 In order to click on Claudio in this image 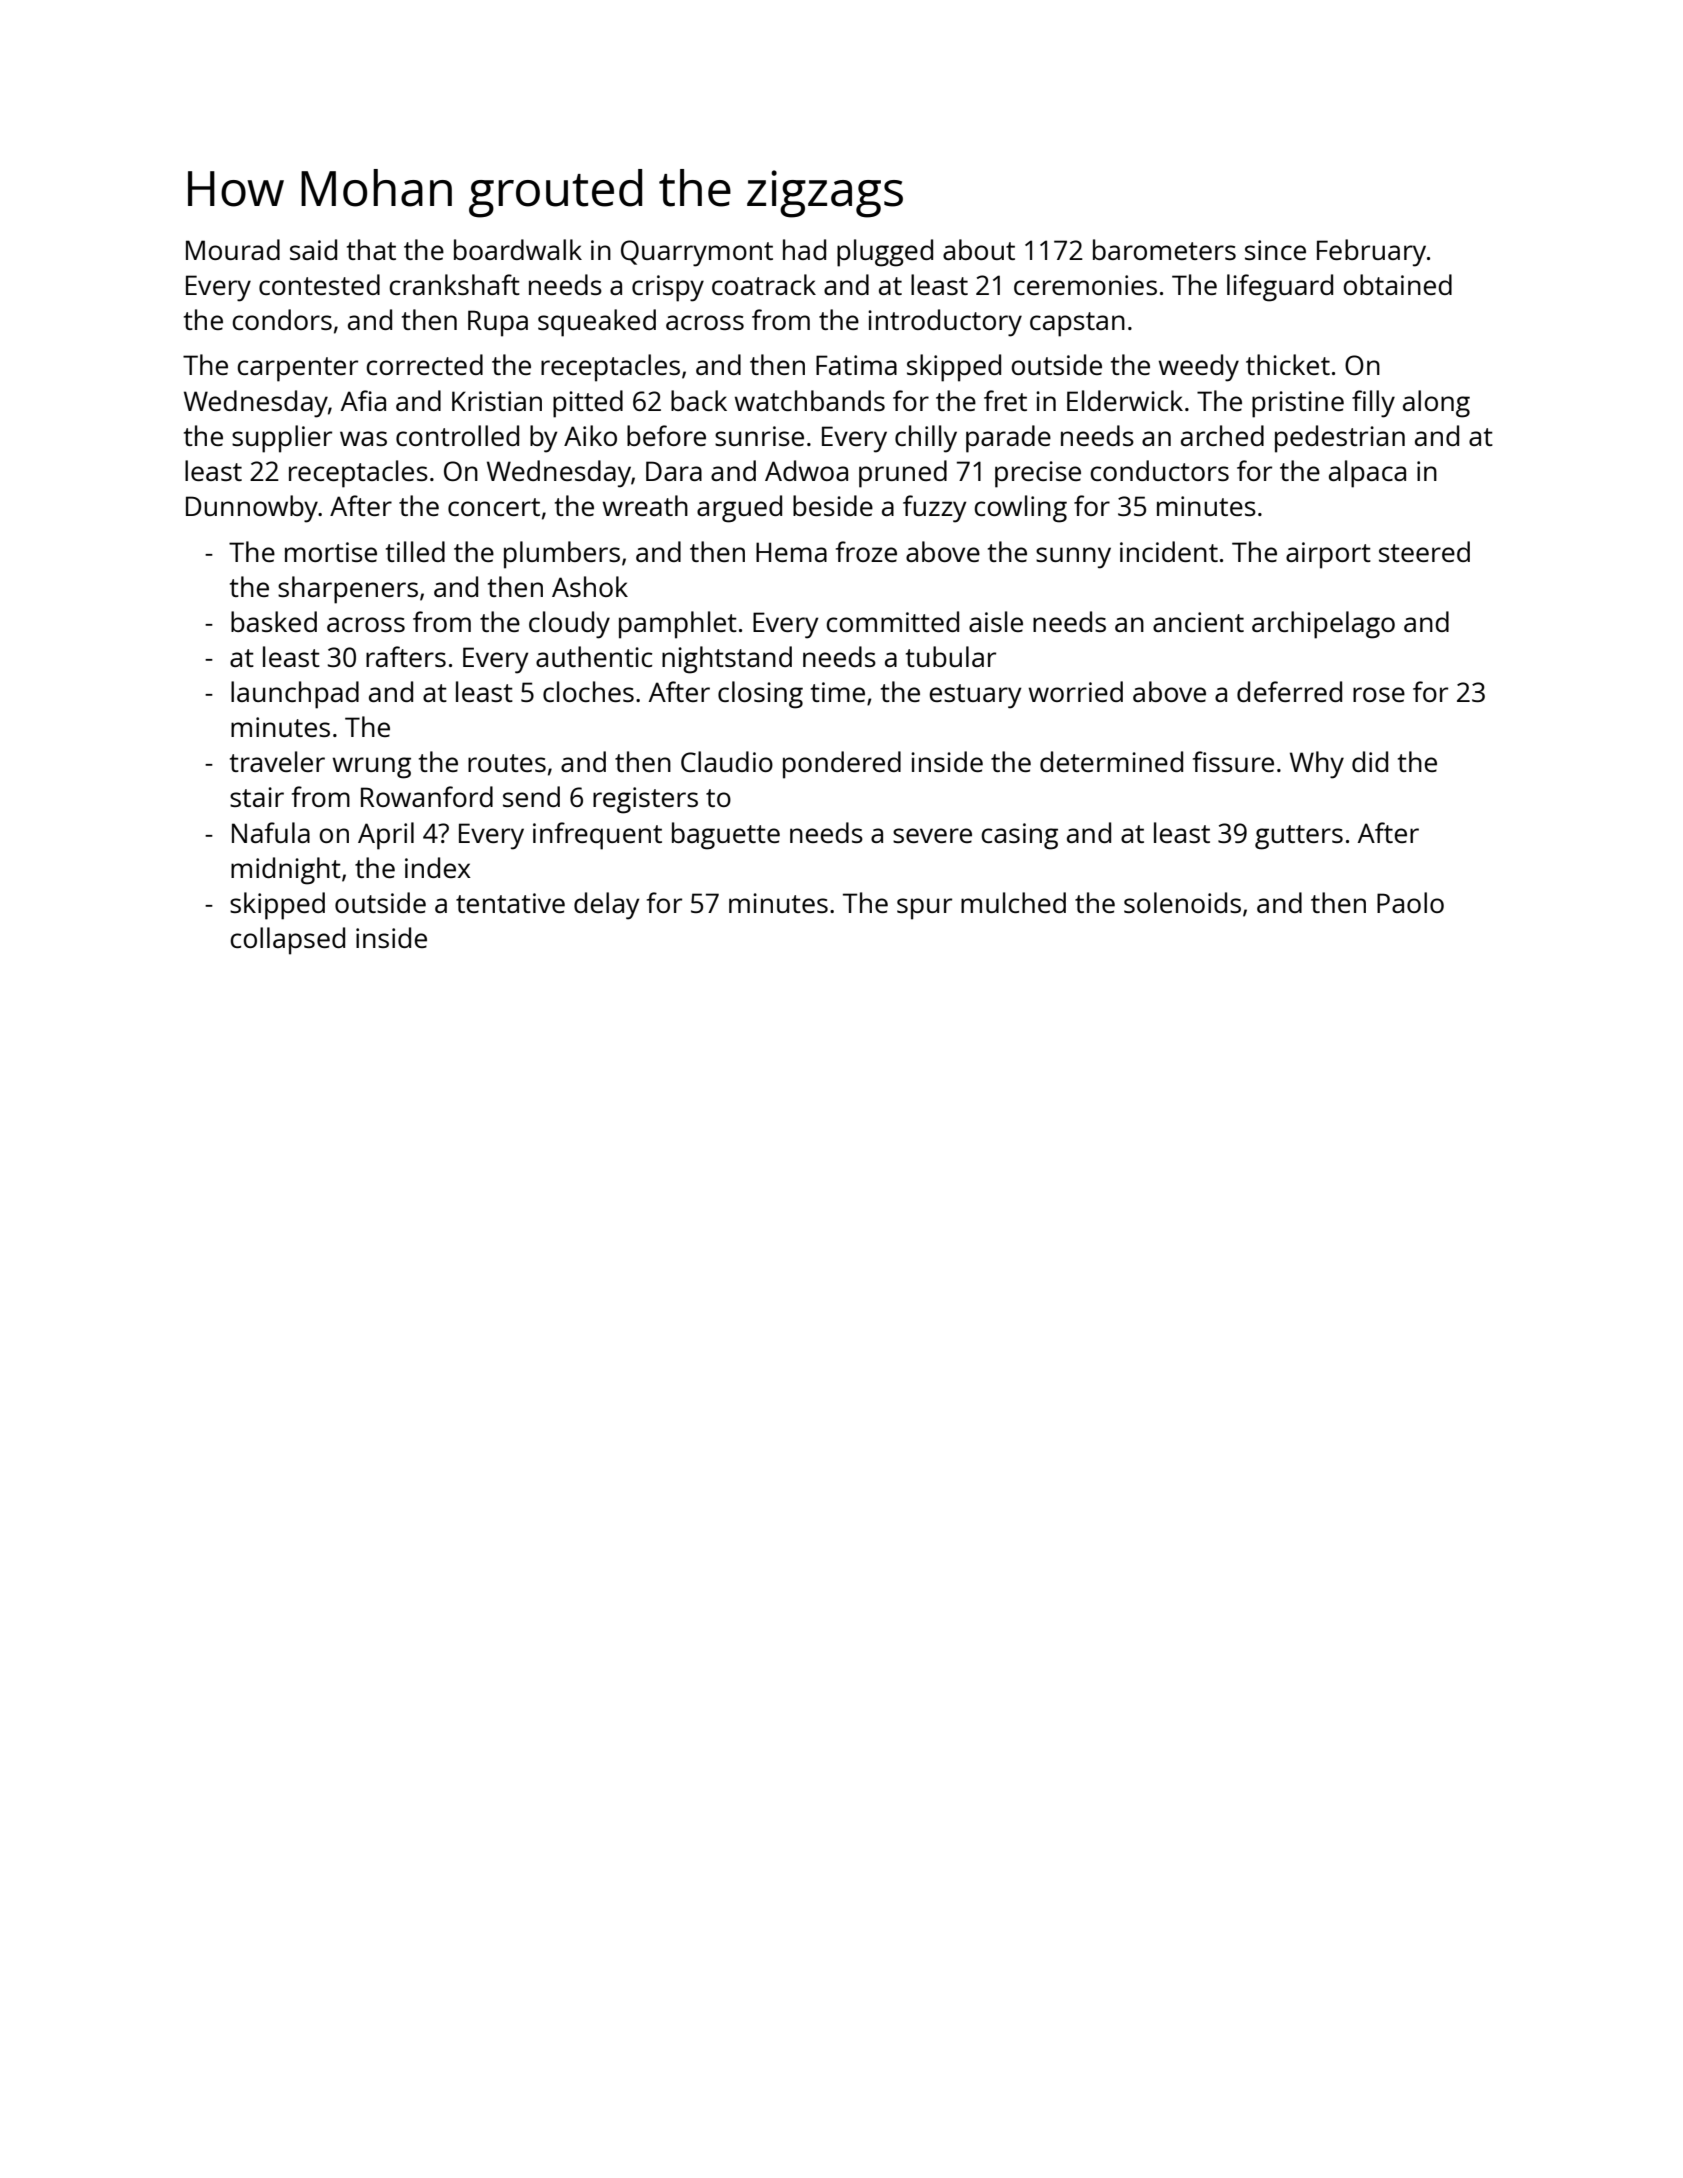, I will do `click(727, 761)`.
